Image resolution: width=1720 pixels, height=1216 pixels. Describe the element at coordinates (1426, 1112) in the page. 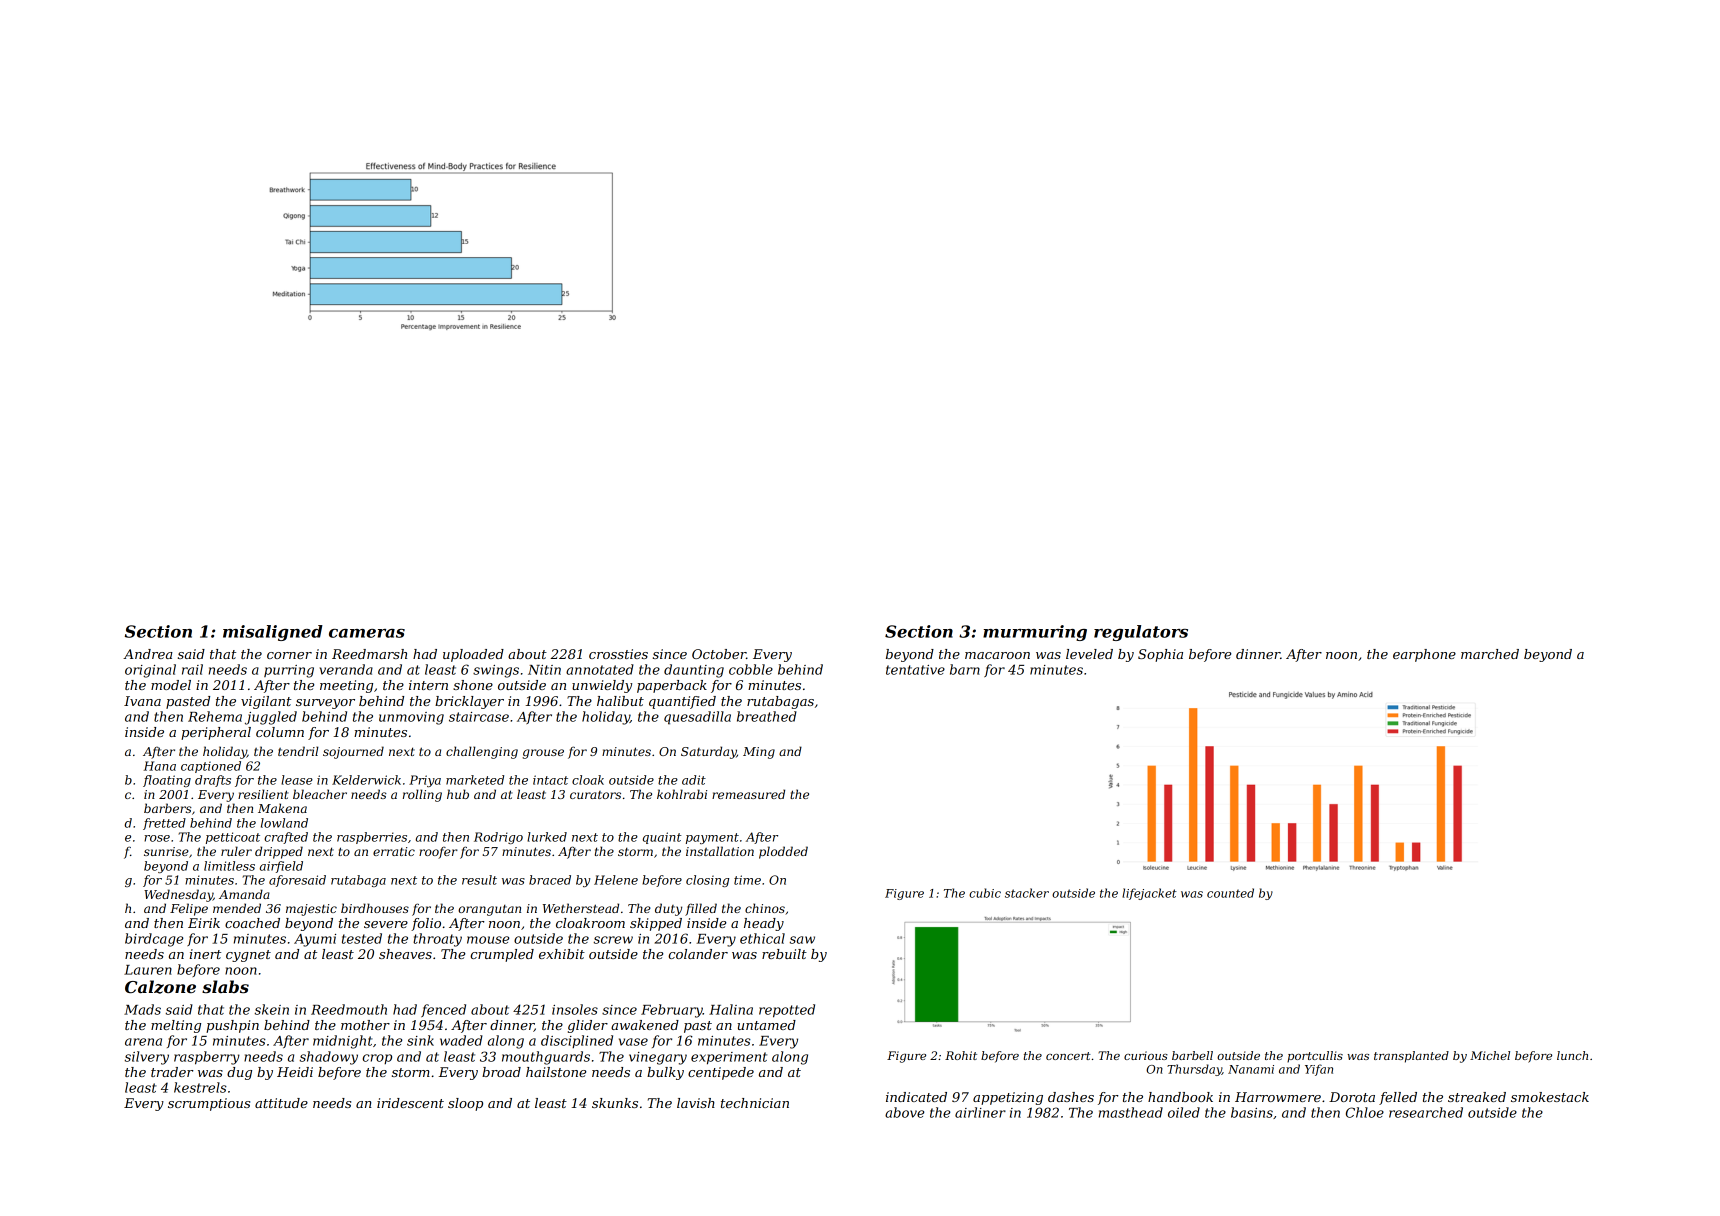

I see `researched` at that location.
